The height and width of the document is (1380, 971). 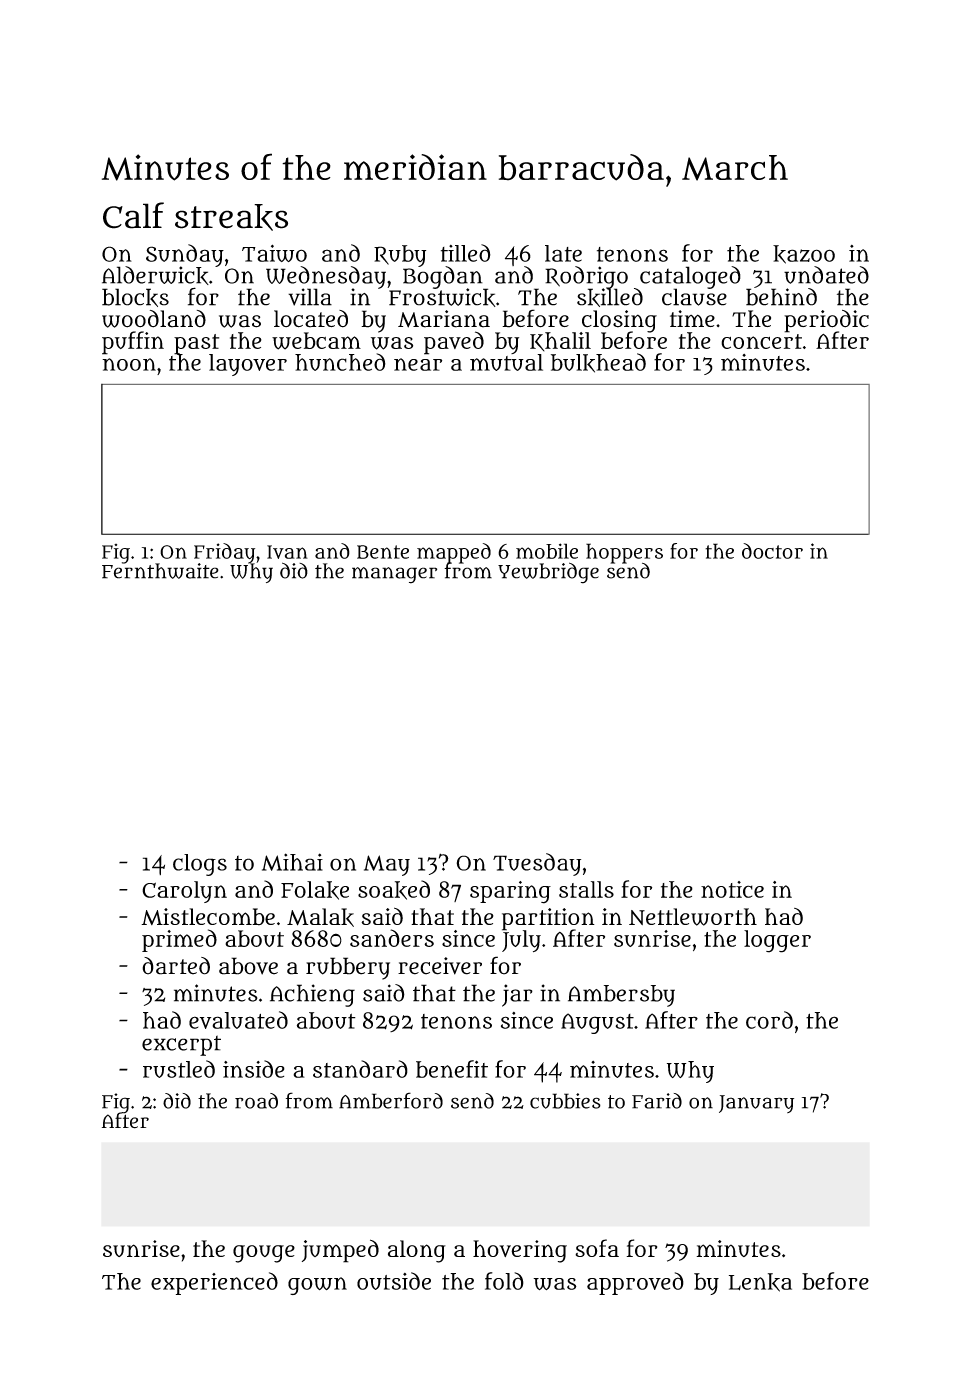 I want to click on notice, so click(x=732, y=889).
